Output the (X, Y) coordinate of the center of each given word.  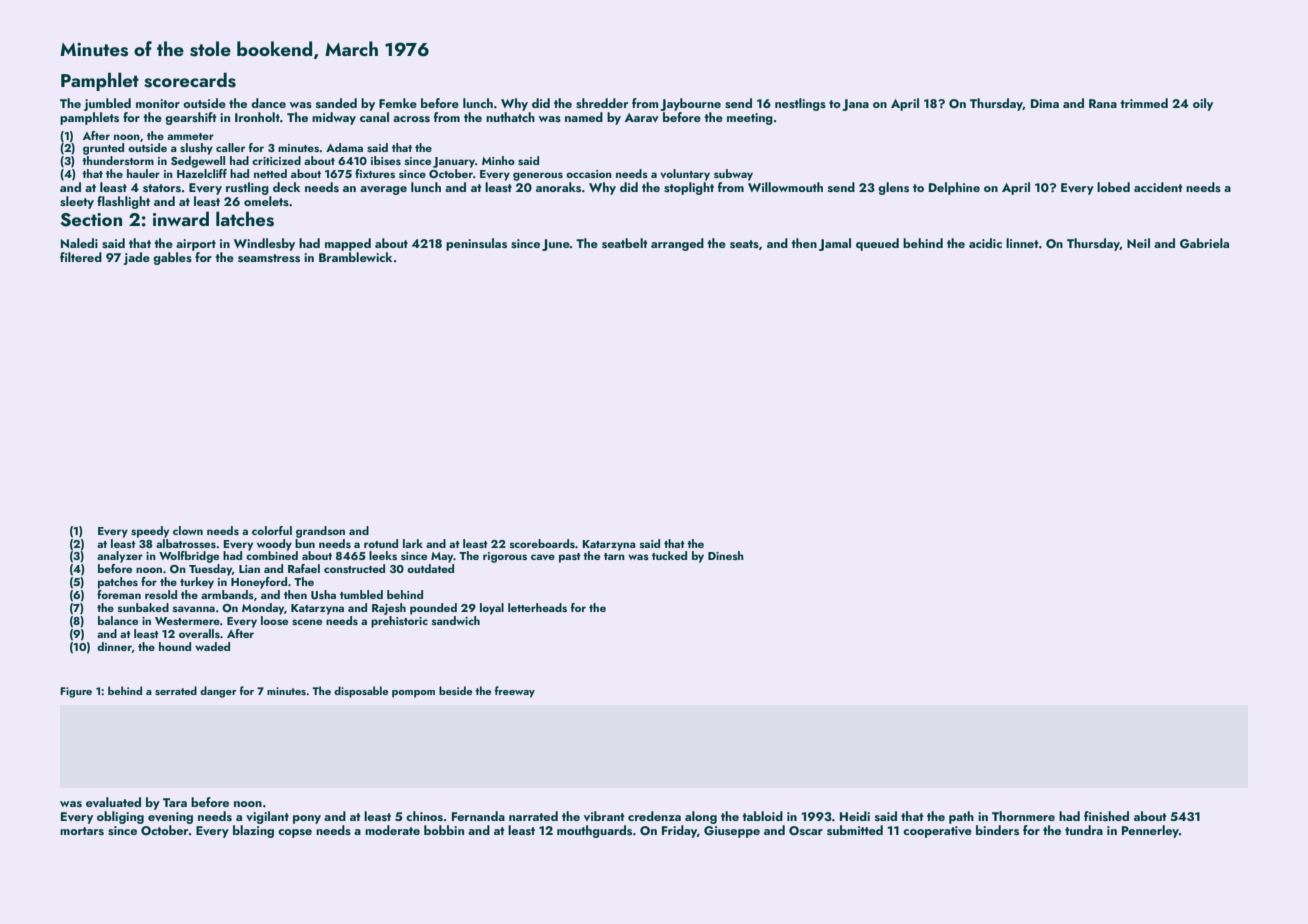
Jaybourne (690, 104)
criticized (276, 160)
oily (1203, 104)
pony (307, 819)
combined (272, 555)
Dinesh (726, 555)
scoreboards (542, 543)
